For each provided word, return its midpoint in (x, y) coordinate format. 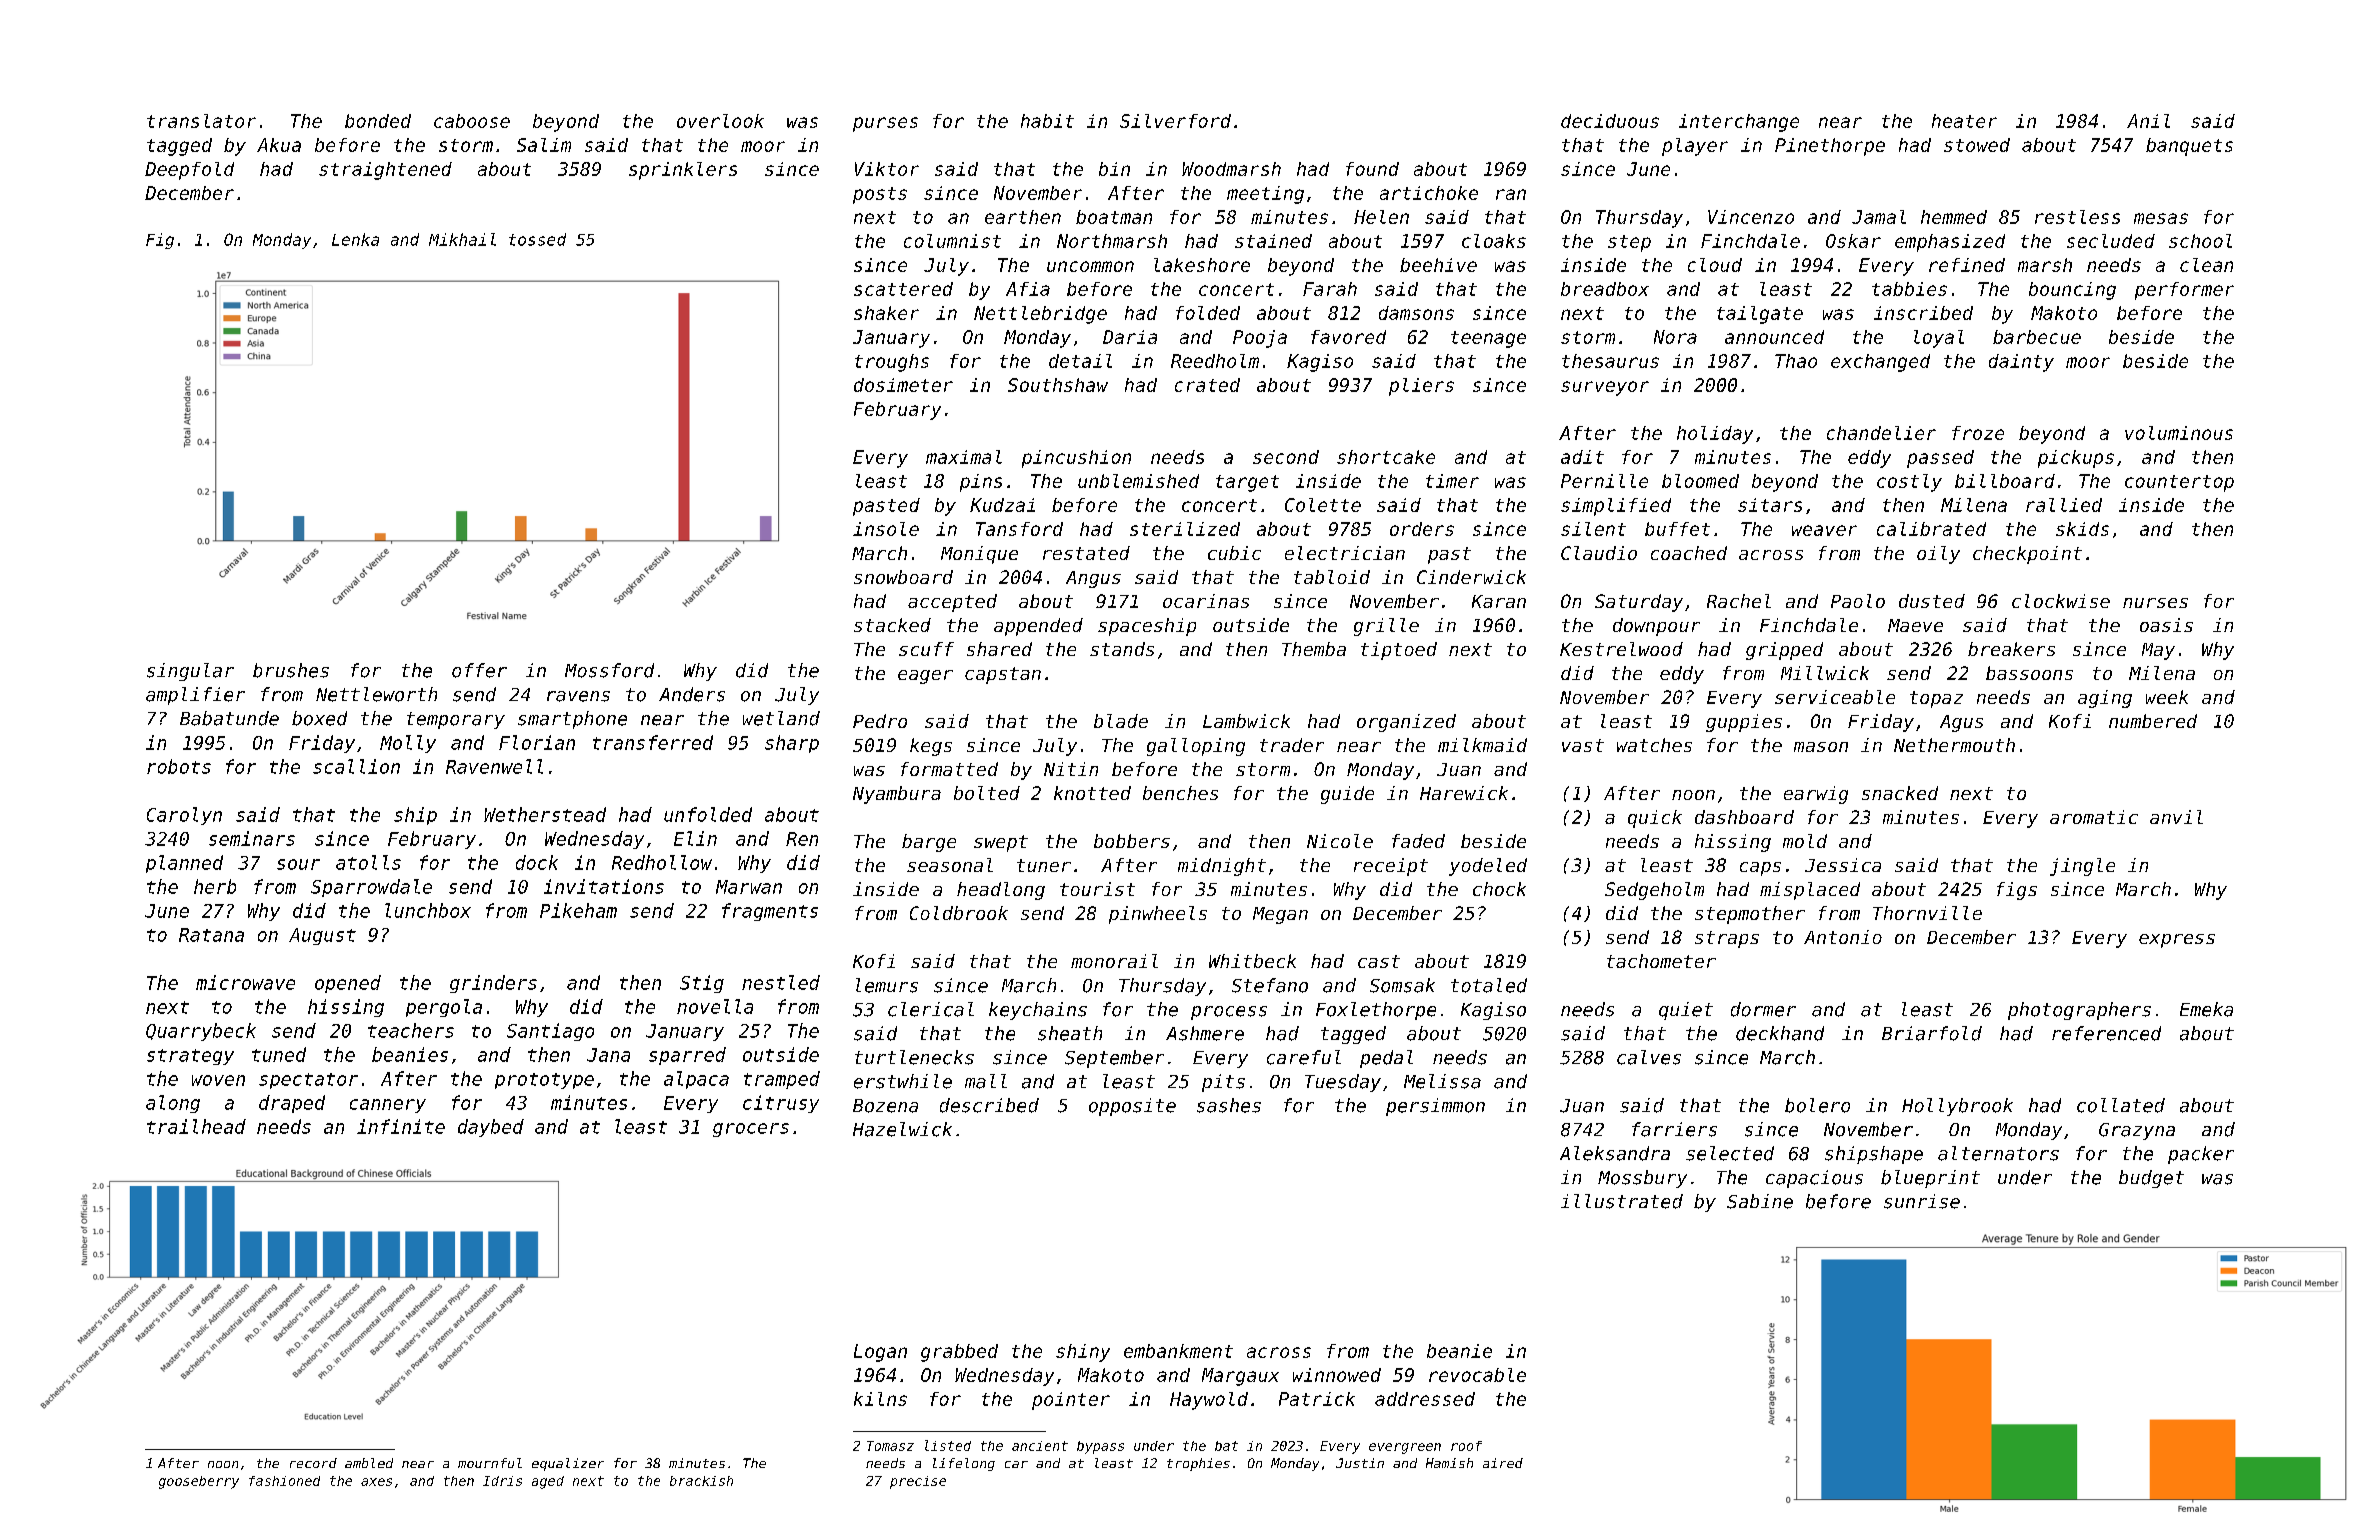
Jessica (1843, 865)
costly (1909, 483)
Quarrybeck (201, 1032)
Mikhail (462, 239)
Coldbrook (959, 913)
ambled (369, 1463)
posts (880, 195)
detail (1080, 361)
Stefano (1270, 985)
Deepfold (189, 171)
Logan (880, 1353)
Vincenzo (1751, 217)
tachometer (1661, 961)
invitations (604, 886)
